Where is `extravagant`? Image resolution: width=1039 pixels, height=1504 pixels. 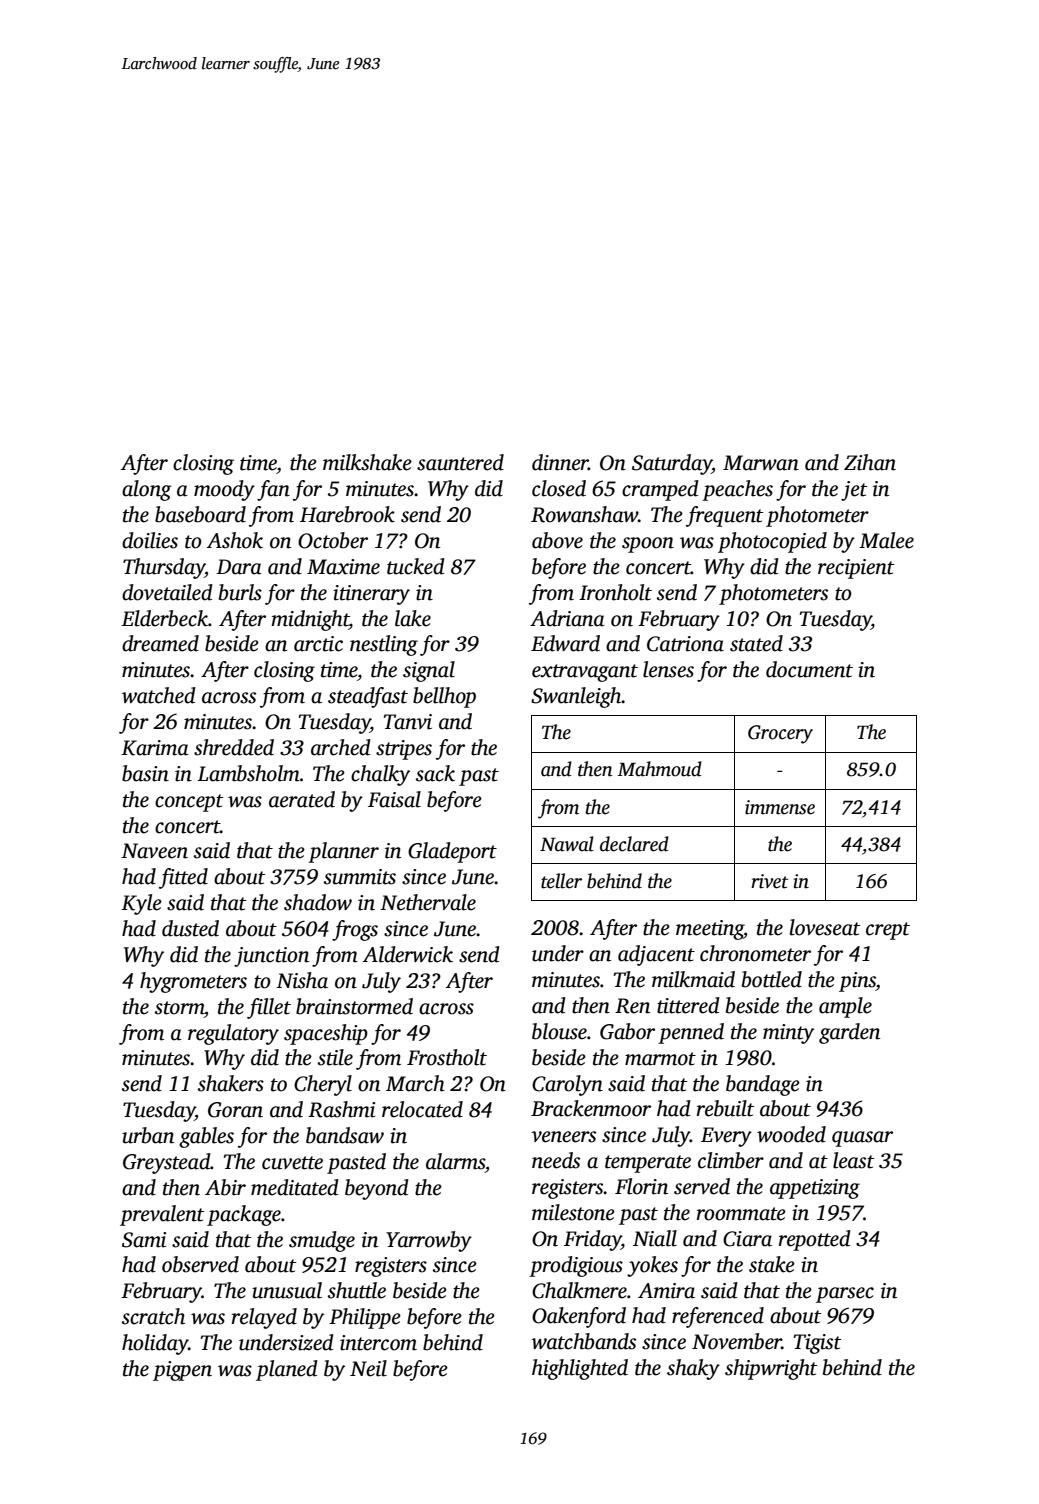
extravagant is located at coordinates (585, 673).
